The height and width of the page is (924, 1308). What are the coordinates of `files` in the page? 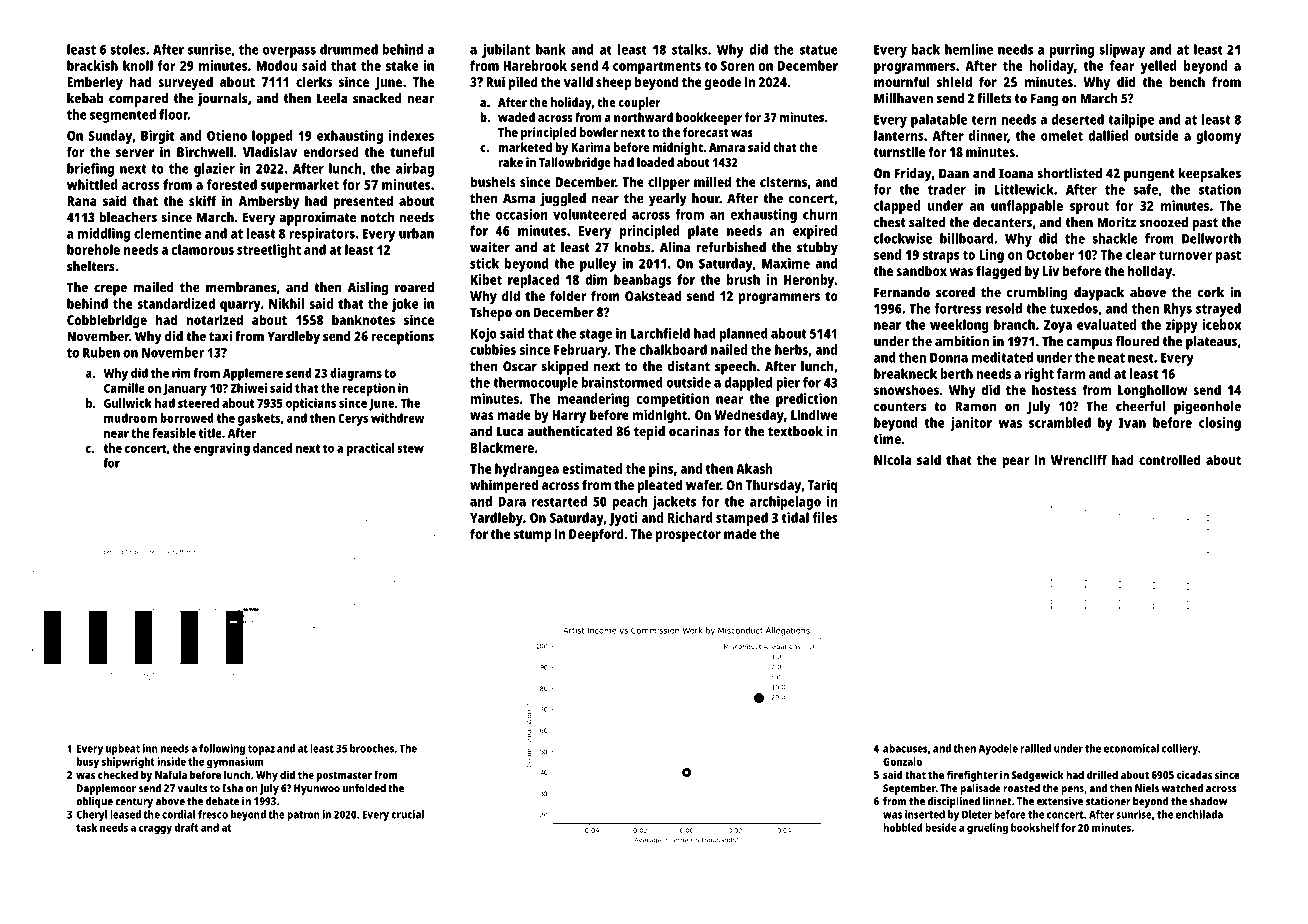 It's located at (825, 517).
